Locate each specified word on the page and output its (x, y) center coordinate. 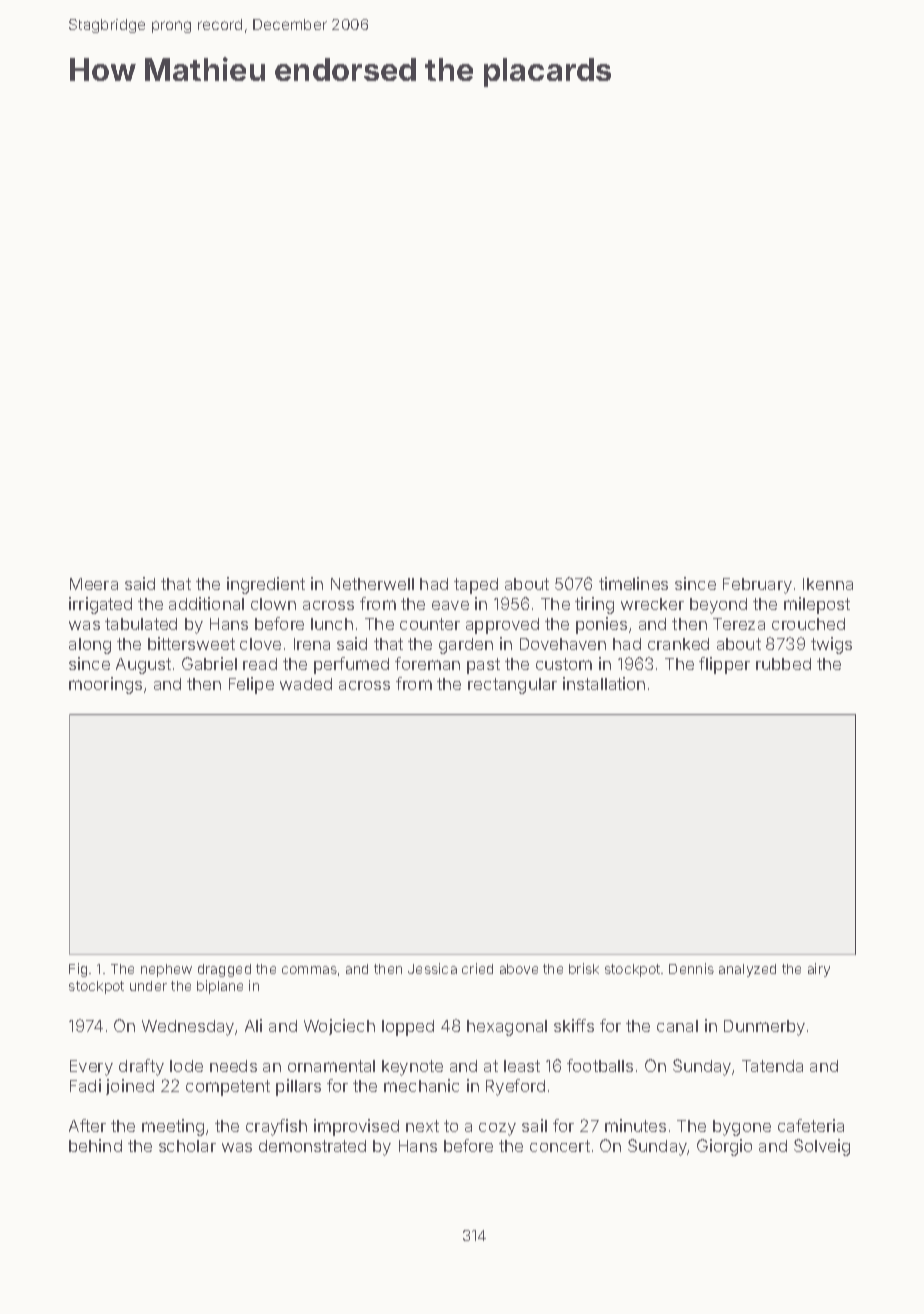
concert (560, 1146)
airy (819, 970)
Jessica (432, 968)
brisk (584, 968)
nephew (166, 970)
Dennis (691, 968)
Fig (78, 970)
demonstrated (312, 1146)
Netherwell (372, 584)
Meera (94, 584)
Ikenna (828, 584)
